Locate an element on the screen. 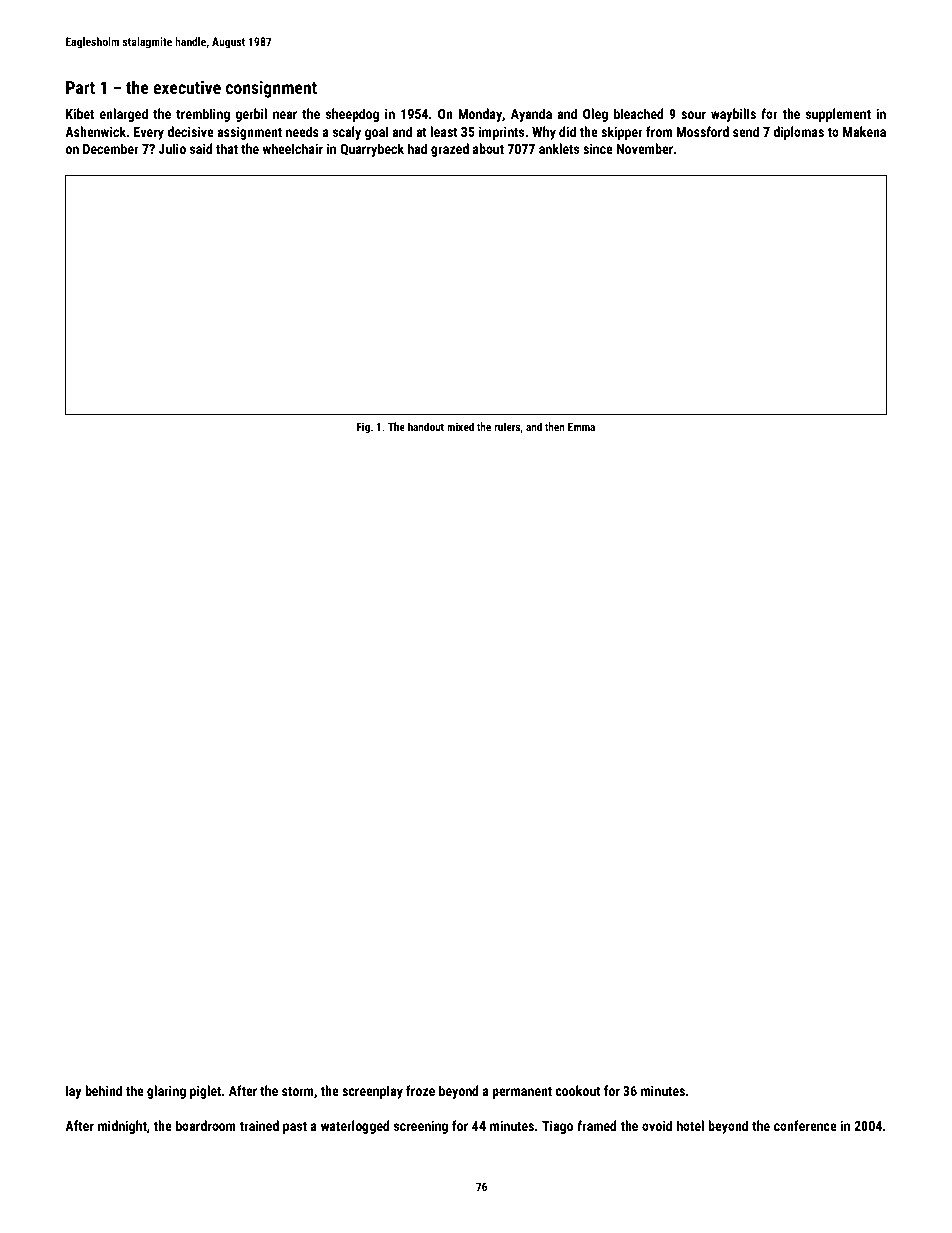 The width and height of the screenshot is (952, 1233). then is located at coordinates (555, 426).
